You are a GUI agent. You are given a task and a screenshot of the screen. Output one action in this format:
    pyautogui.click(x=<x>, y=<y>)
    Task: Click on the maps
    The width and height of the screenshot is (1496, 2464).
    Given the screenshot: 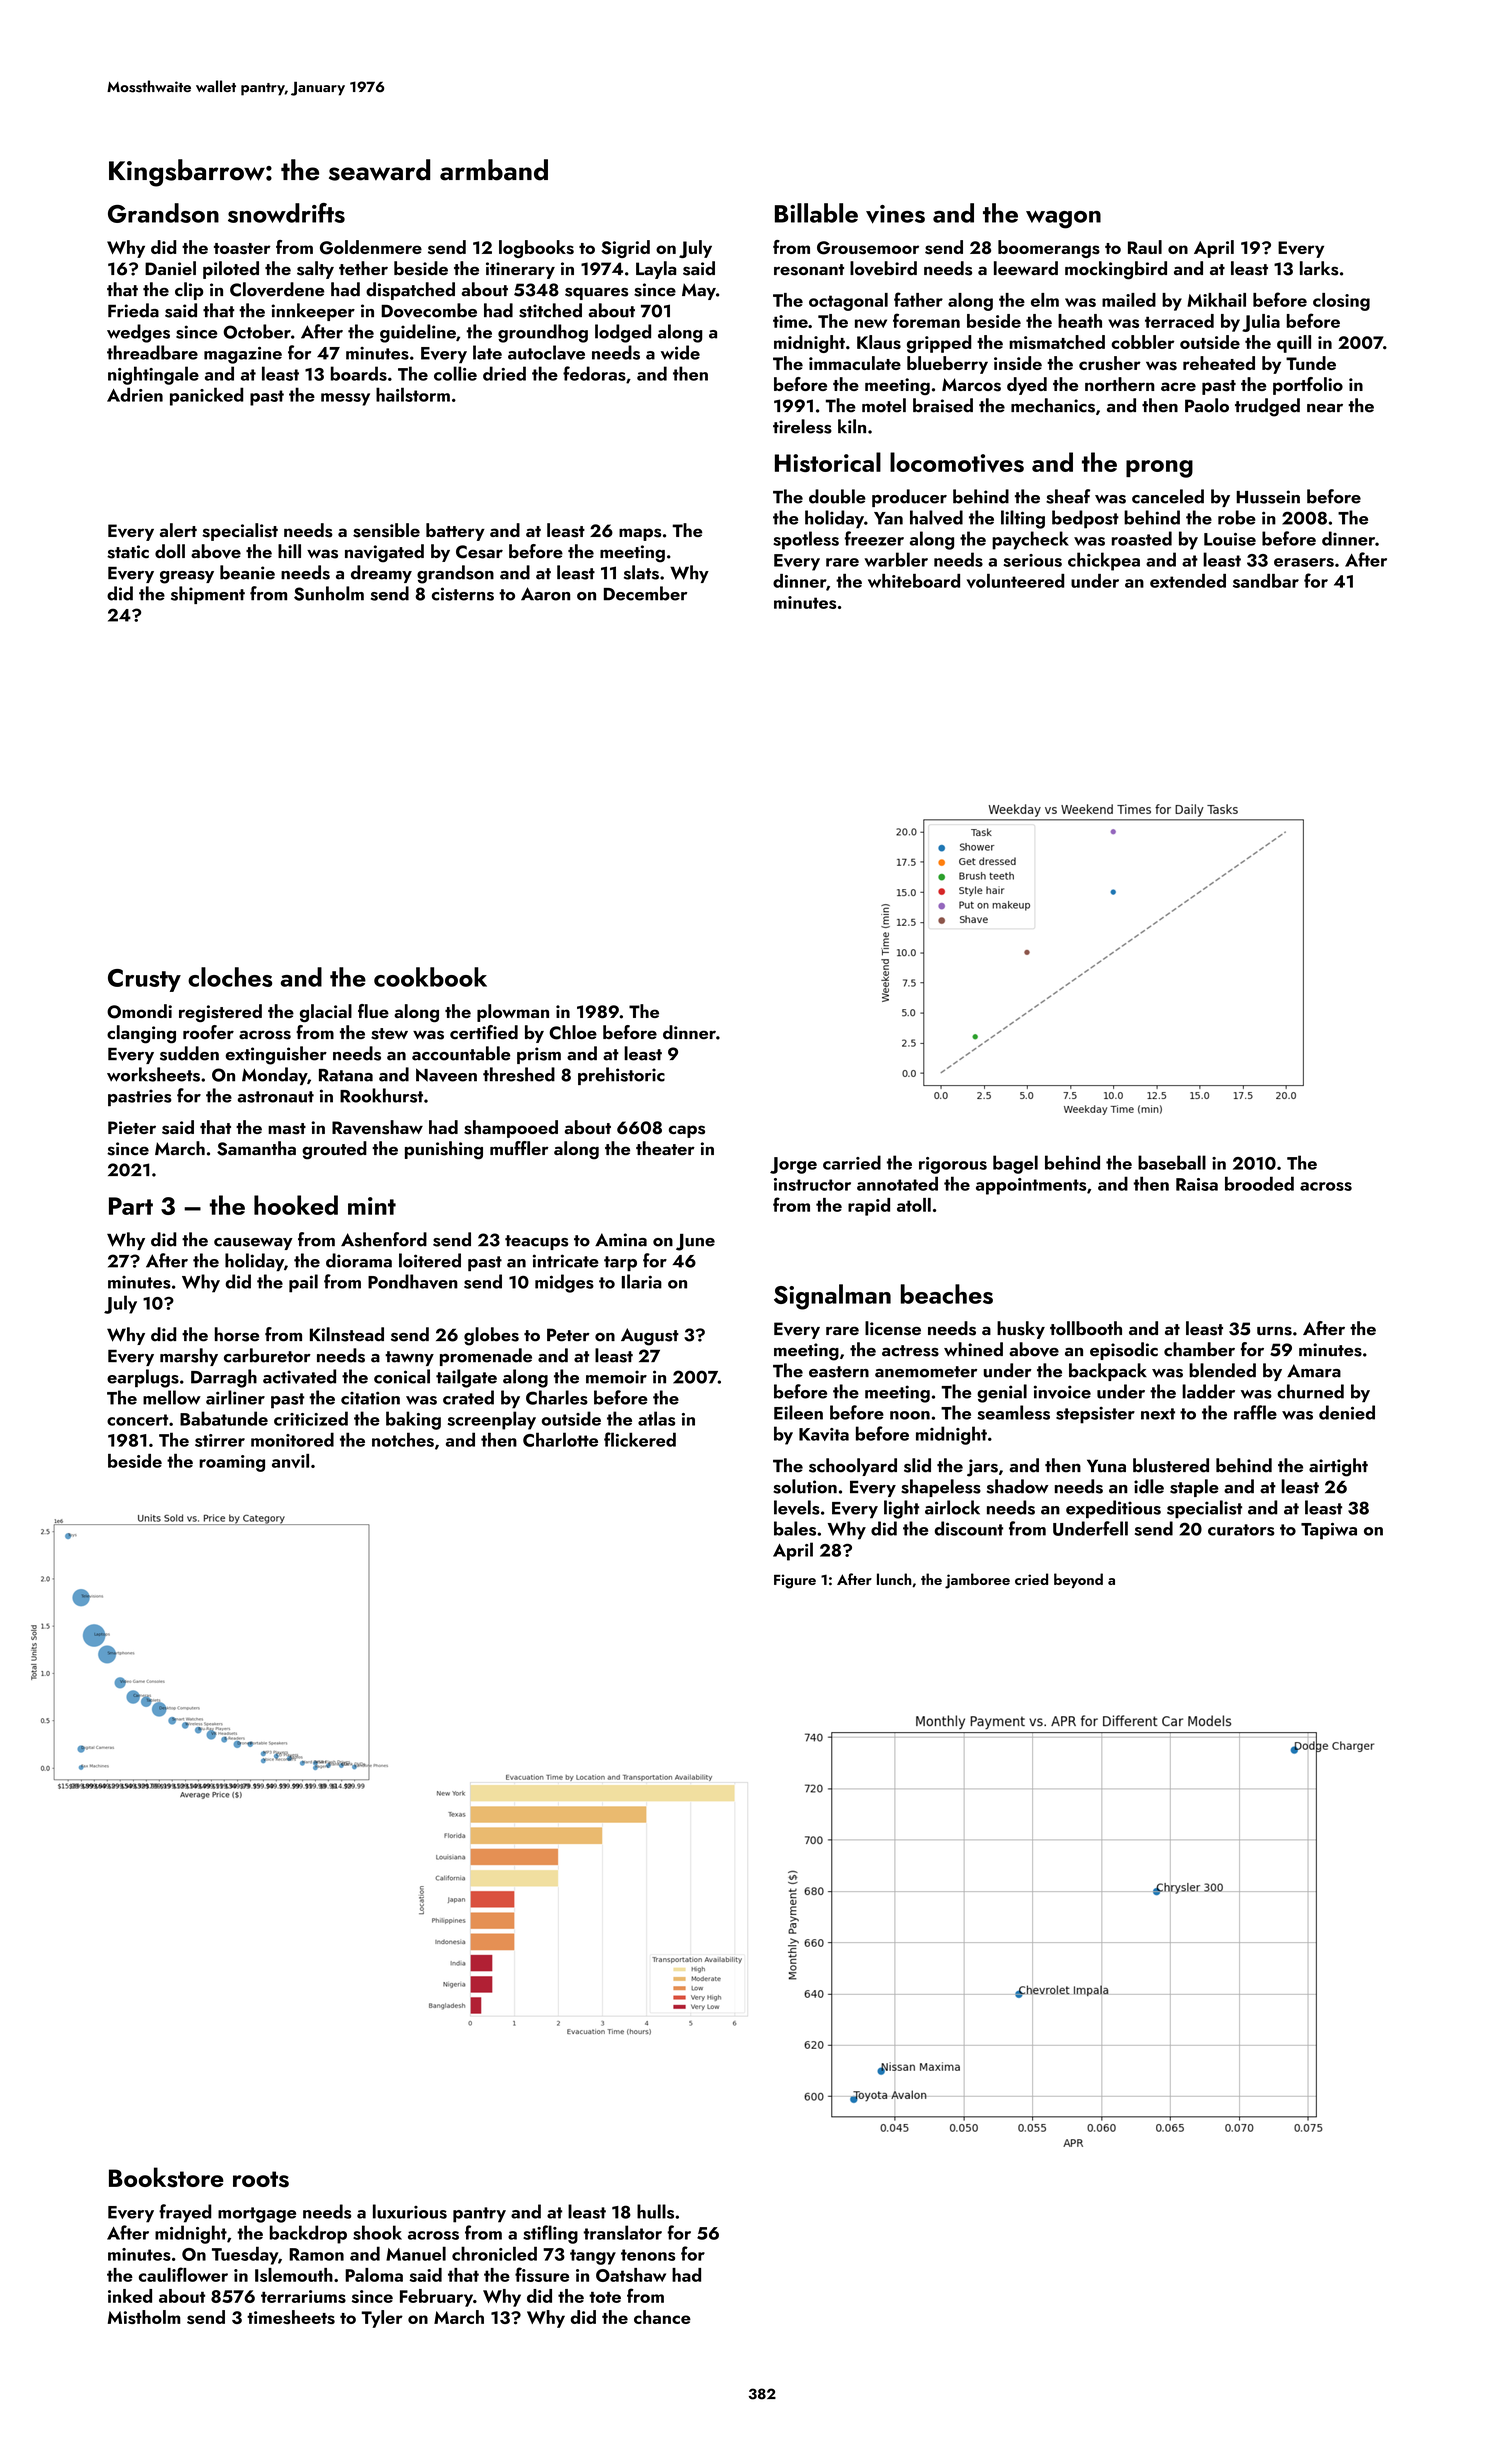 What is the action you would take?
    pyautogui.click(x=640, y=534)
